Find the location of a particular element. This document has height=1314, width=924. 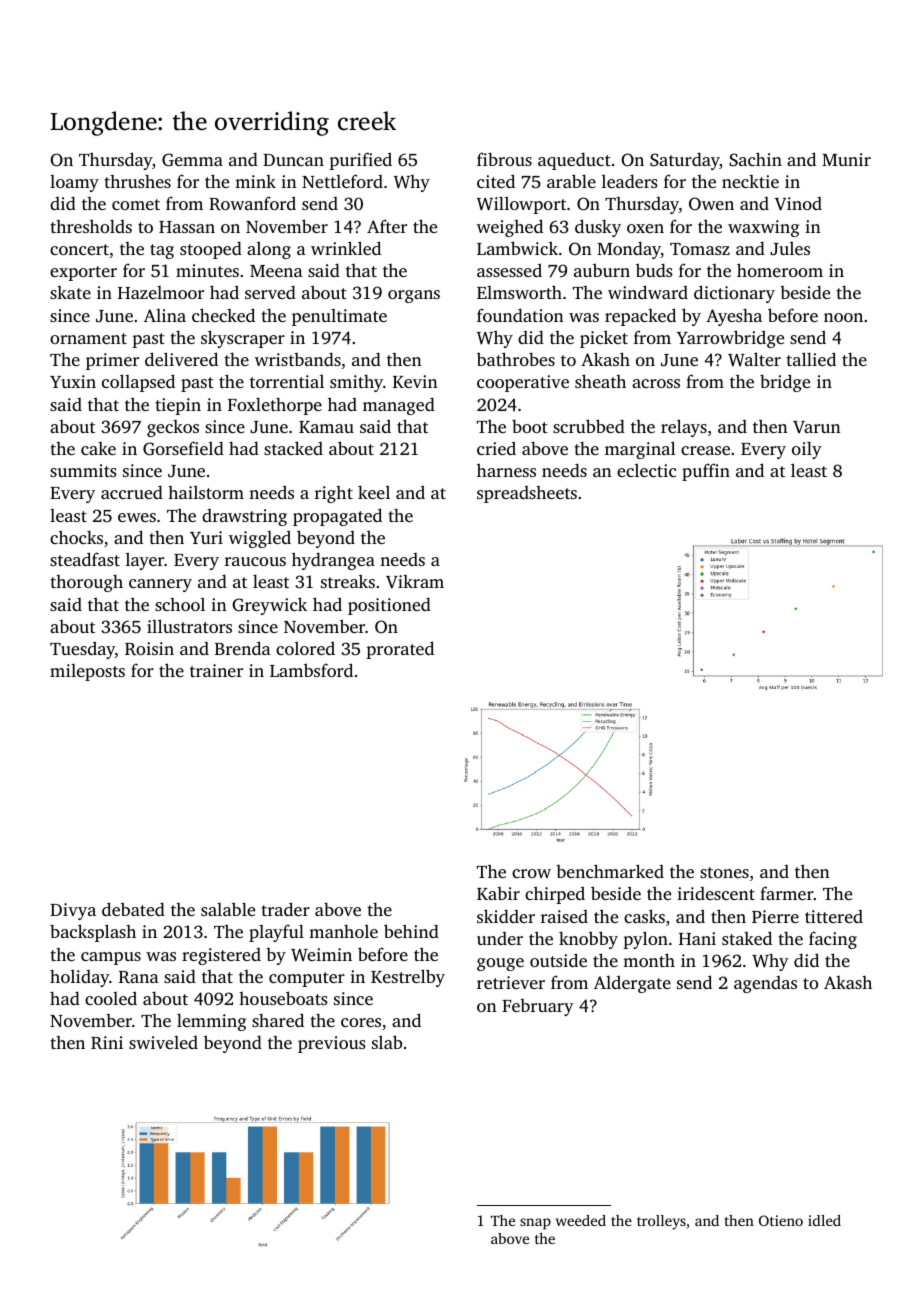

tallied is located at coordinates (811, 359).
